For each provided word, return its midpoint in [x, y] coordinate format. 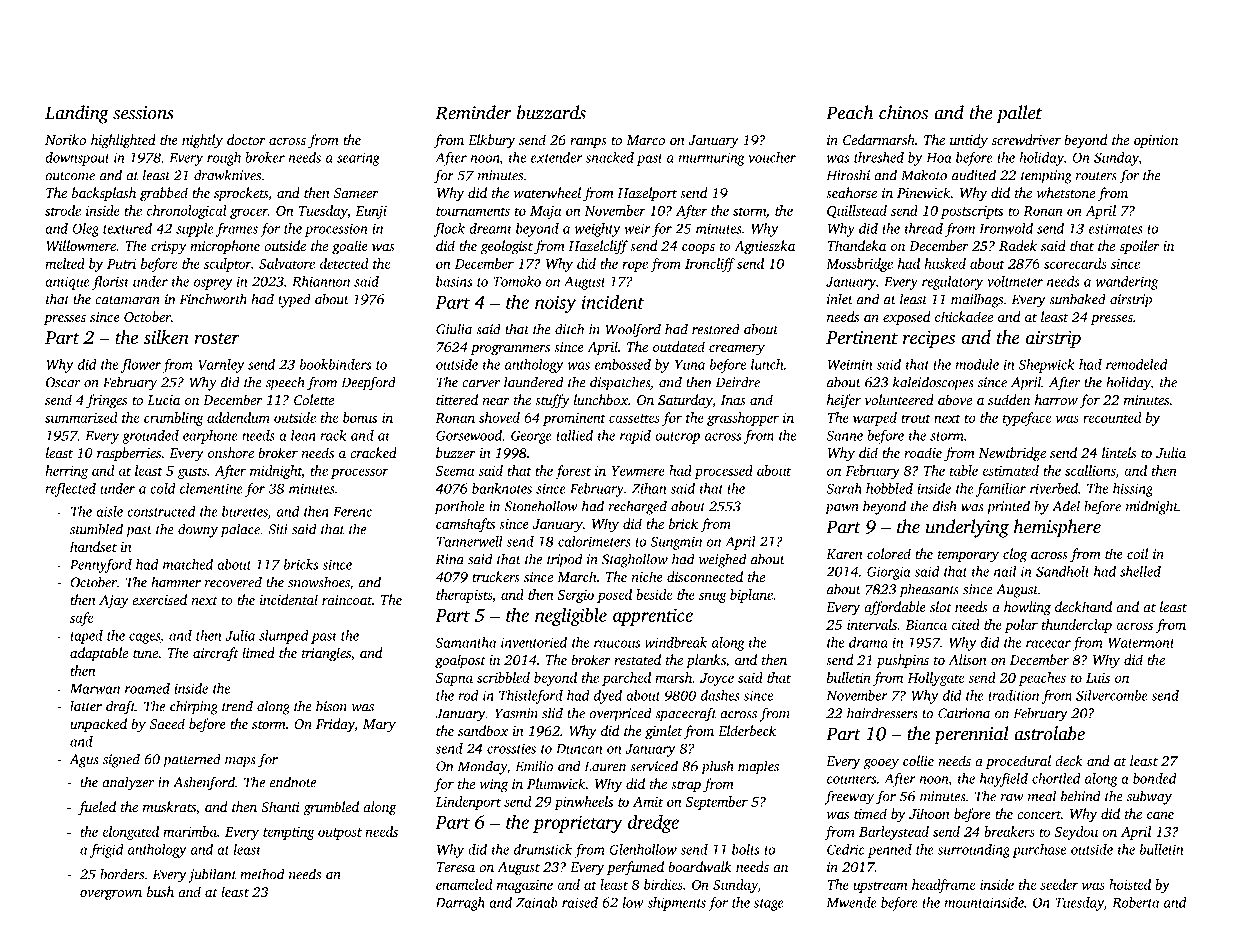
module [977, 364]
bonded [1155, 778]
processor [360, 473]
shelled [1140, 571]
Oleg [85, 230]
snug [713, 597]
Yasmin [516, 713]
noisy [555, 304]
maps [240, 762]
